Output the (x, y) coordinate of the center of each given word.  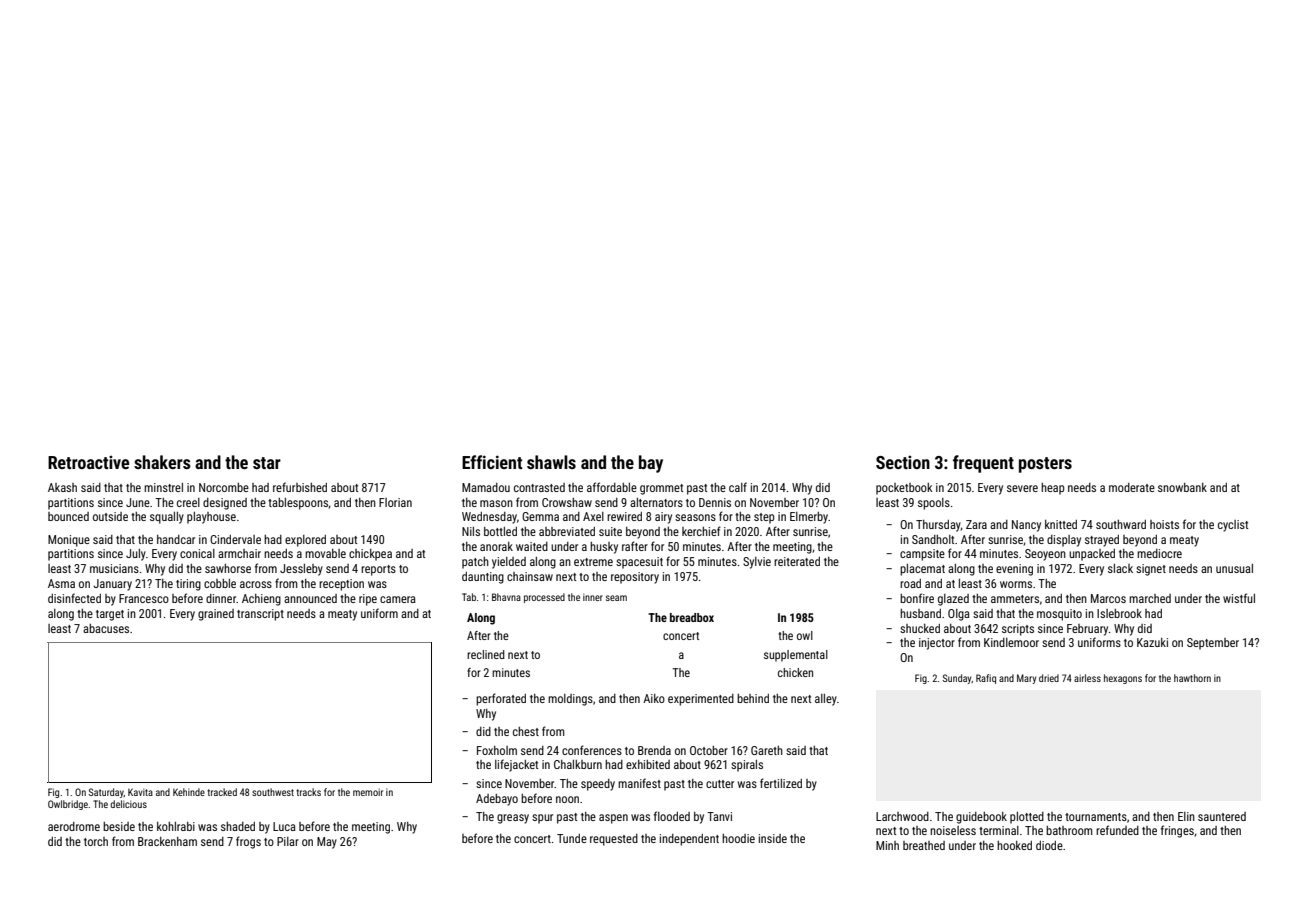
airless (1087, 678)
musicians (114, 568)
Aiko (654, 698)
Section (903, 462)
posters (1045, 465)
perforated (501, 699)
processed (544, 598)
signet (1151, 570)
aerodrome (74, 826)
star (267, 463)
